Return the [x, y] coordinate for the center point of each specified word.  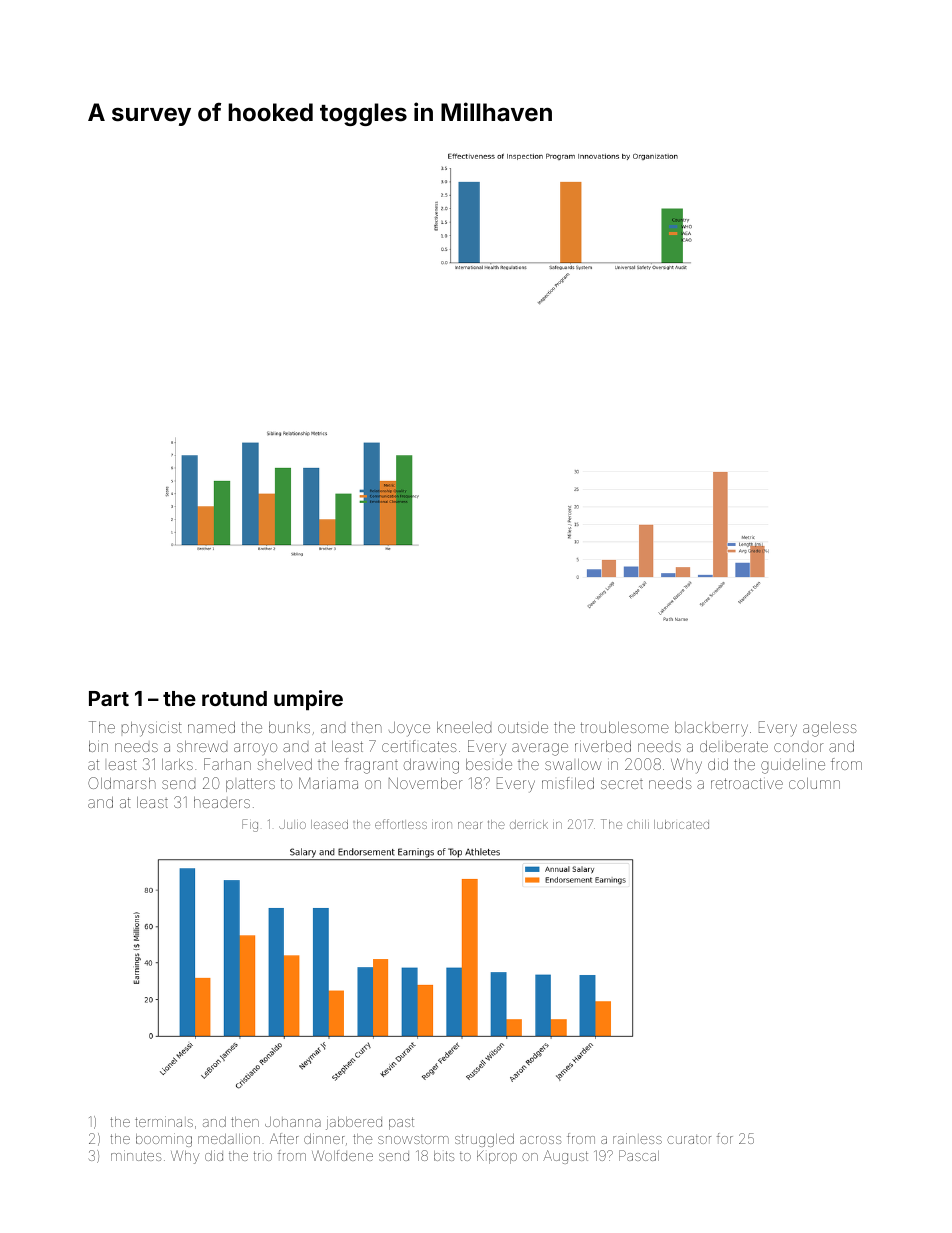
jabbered [354, 1123]
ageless [830, 729]
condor [799, 747]
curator [689, 1139]
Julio [292, 824]
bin [98, 746]
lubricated [681, 824]
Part [109, 698]
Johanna [293, 1122]
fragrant [371, 766]
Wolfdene [342, 1155]
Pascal [639, 1155]
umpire [308, 700]
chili [638, 824]
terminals [164, 1121]
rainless [637, 1138]
